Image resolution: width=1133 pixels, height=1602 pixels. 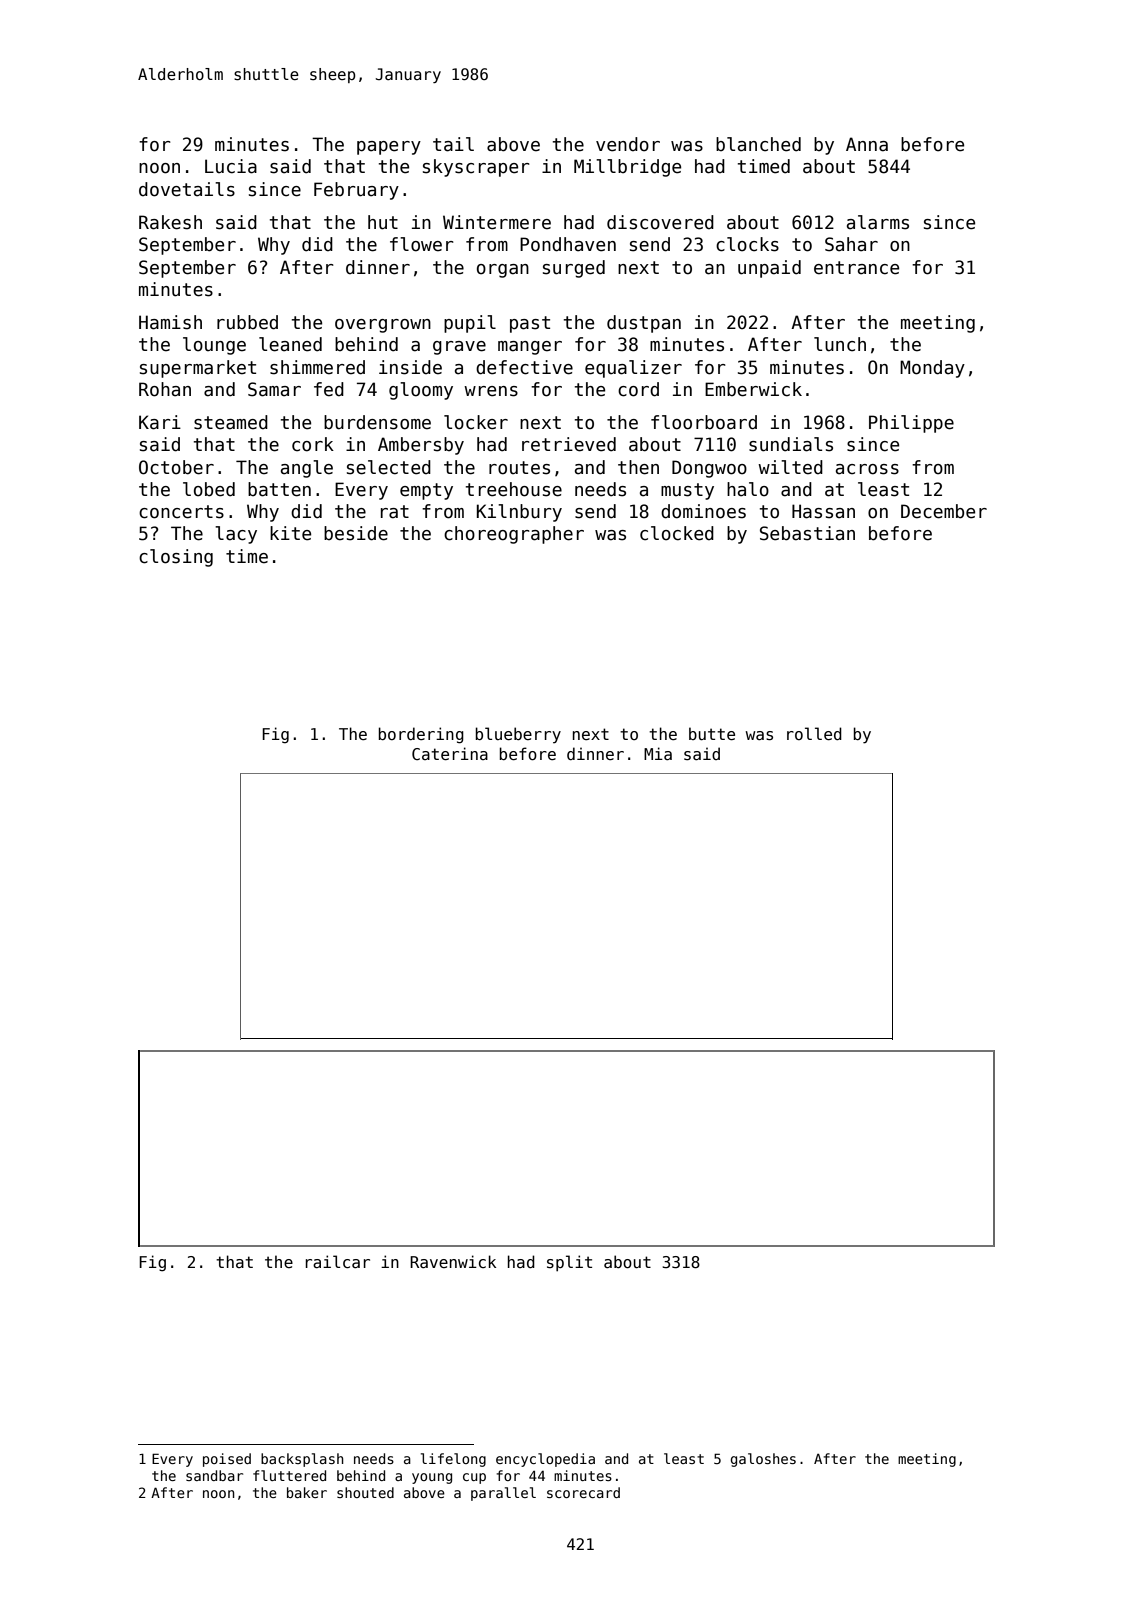 I want to click on entrance, so click(x=856, y=268).
